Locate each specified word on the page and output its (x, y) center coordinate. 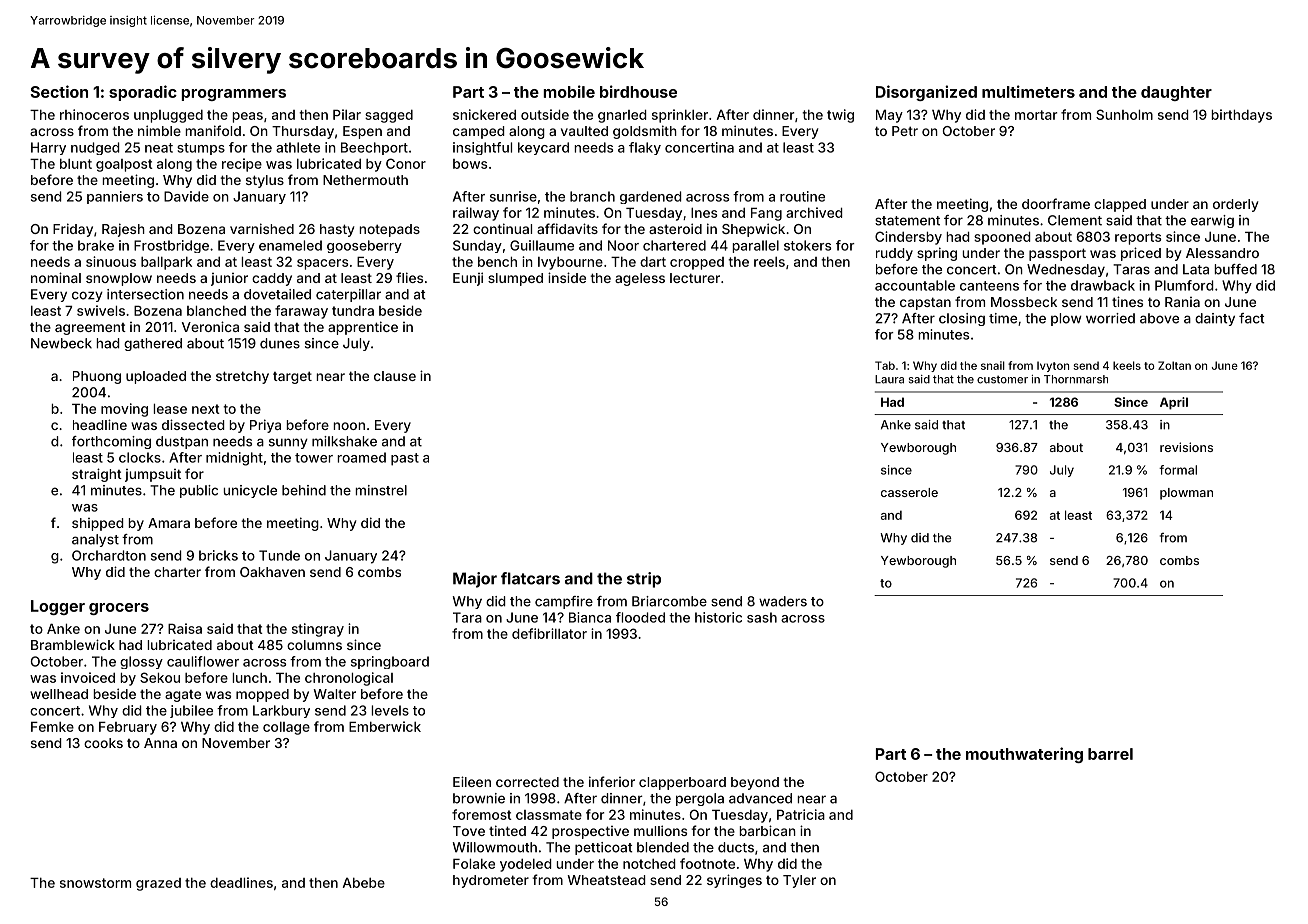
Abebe (364, 883)
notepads (389, 230)
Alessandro (1222, 253)
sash (762, 617)
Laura (889, 379)
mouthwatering (1024, 755)
